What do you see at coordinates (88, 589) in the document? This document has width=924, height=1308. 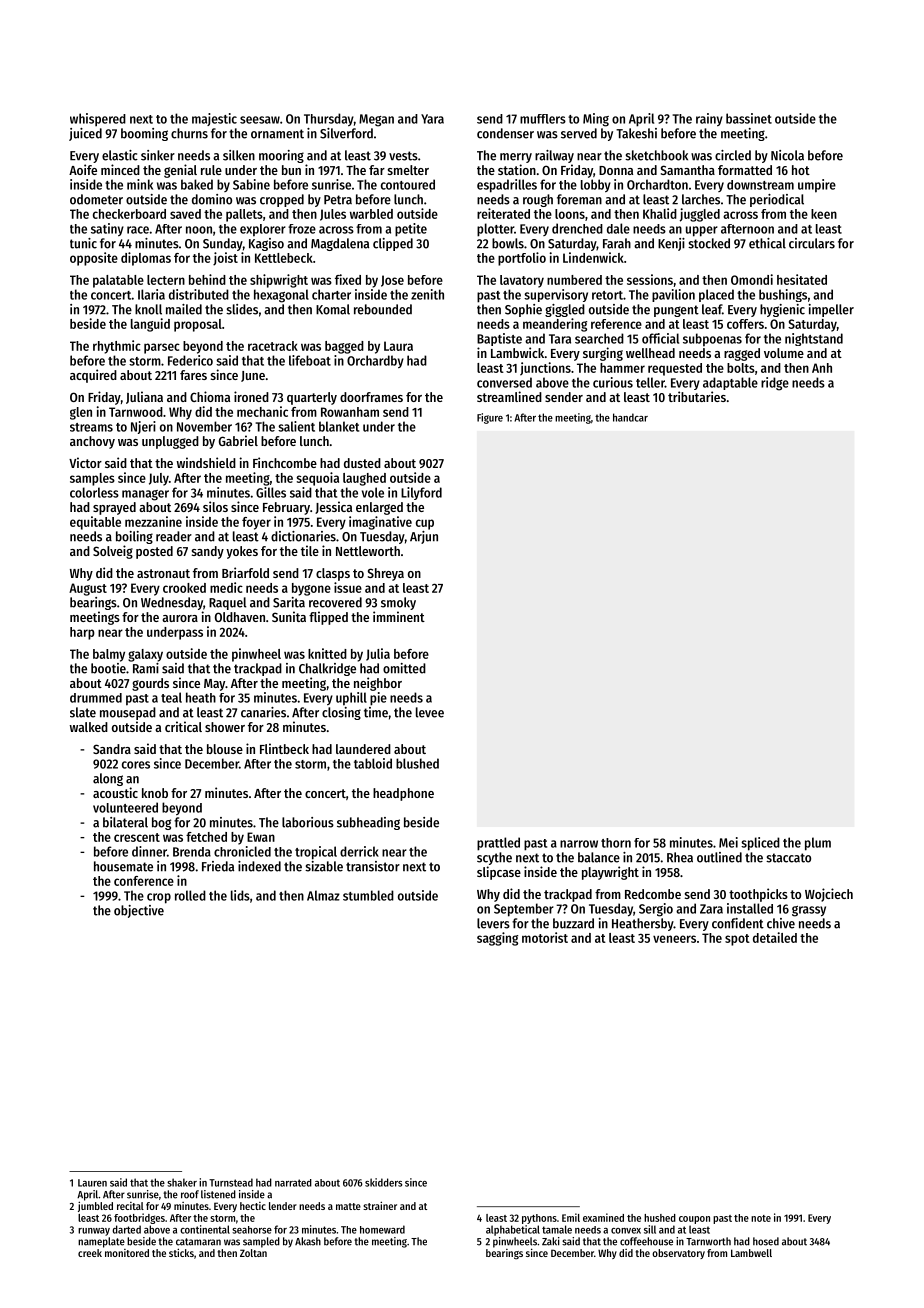 I see `August` at bounding box center [88, 589].
